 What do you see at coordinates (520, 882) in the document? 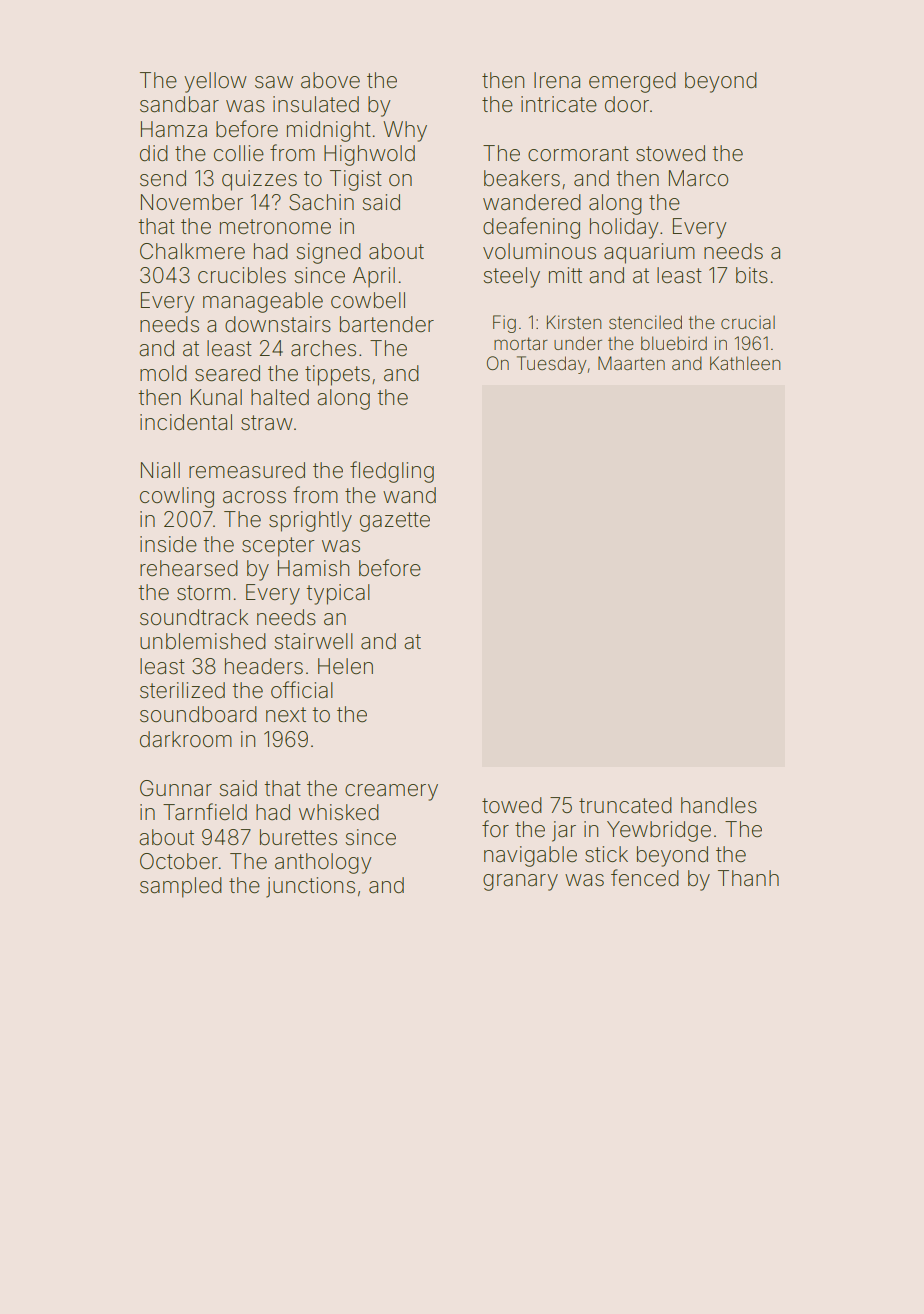
I see `granary` at bounding box center [520, 882].
